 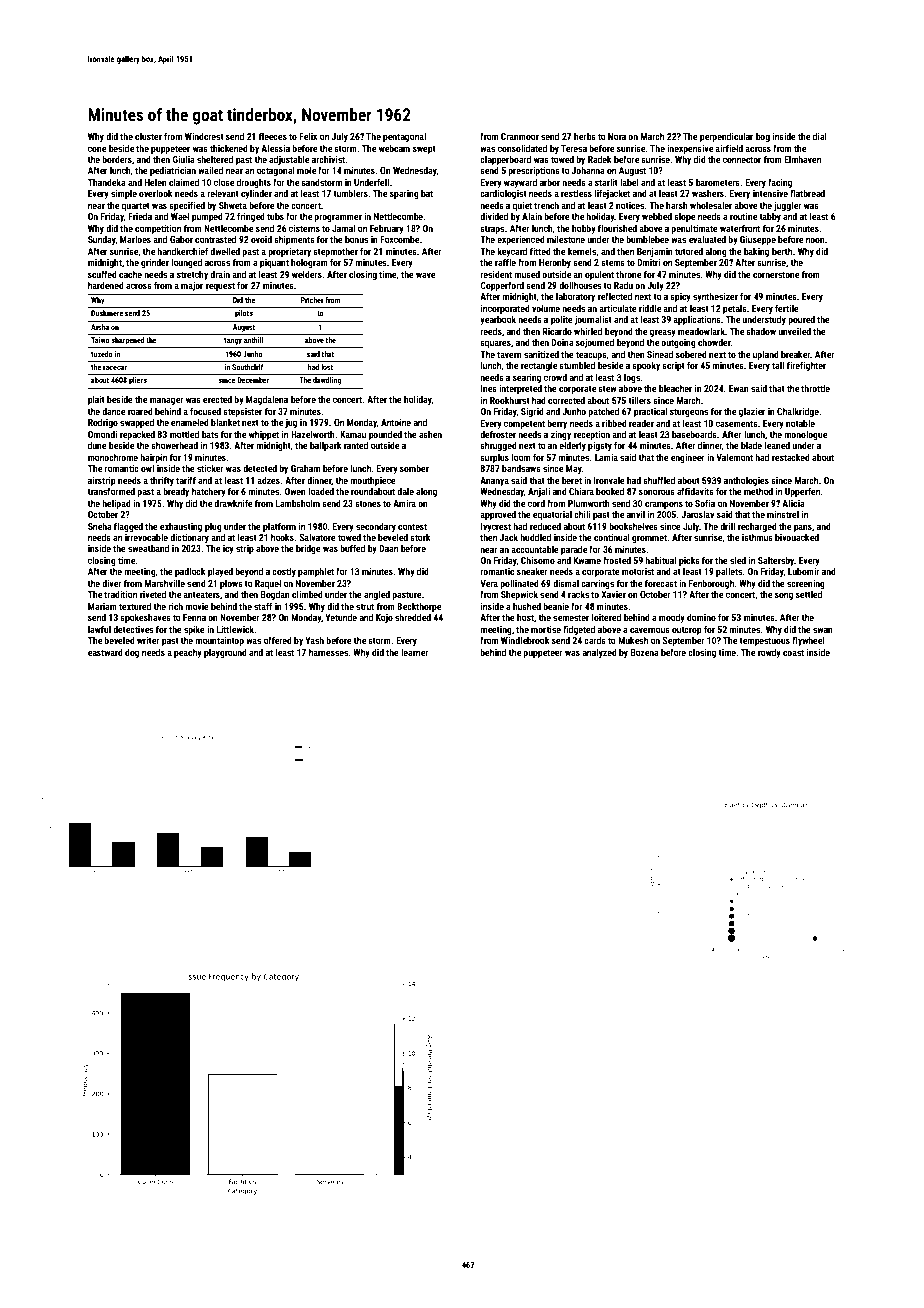 What do you see at coordinates (820, 136) in the screenshot?
I see `dial` at bounding box center [820, 136].
